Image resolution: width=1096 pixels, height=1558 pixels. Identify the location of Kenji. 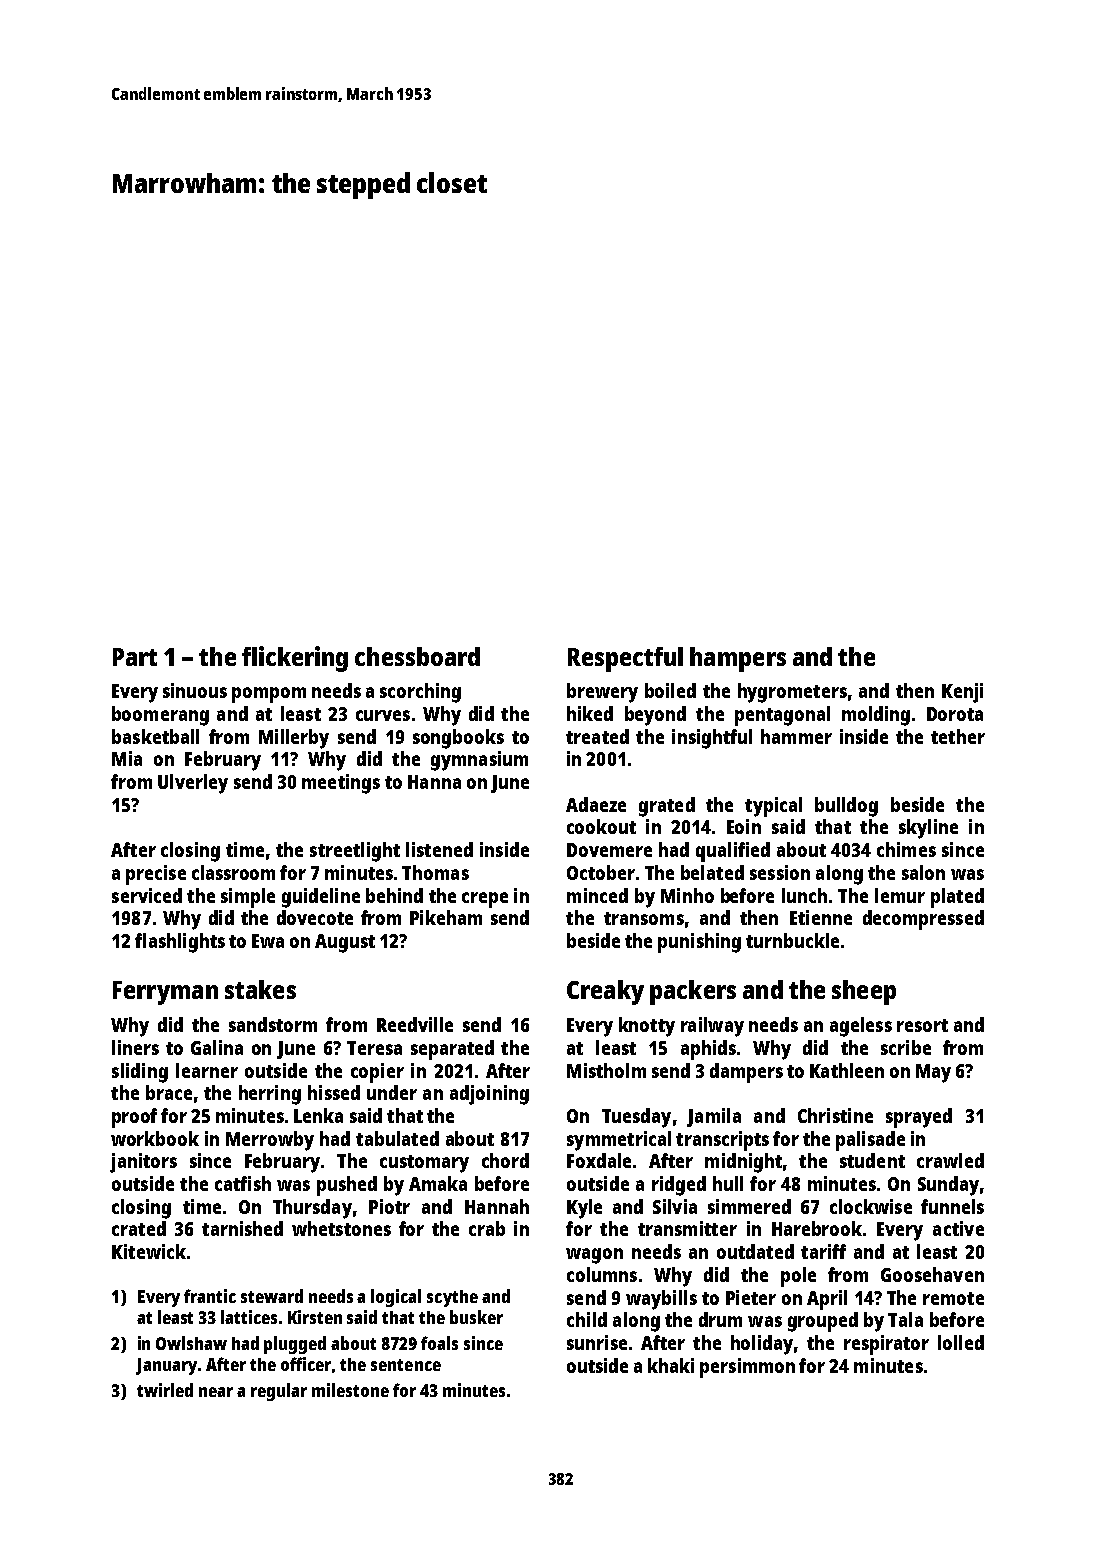
(962, 693).
